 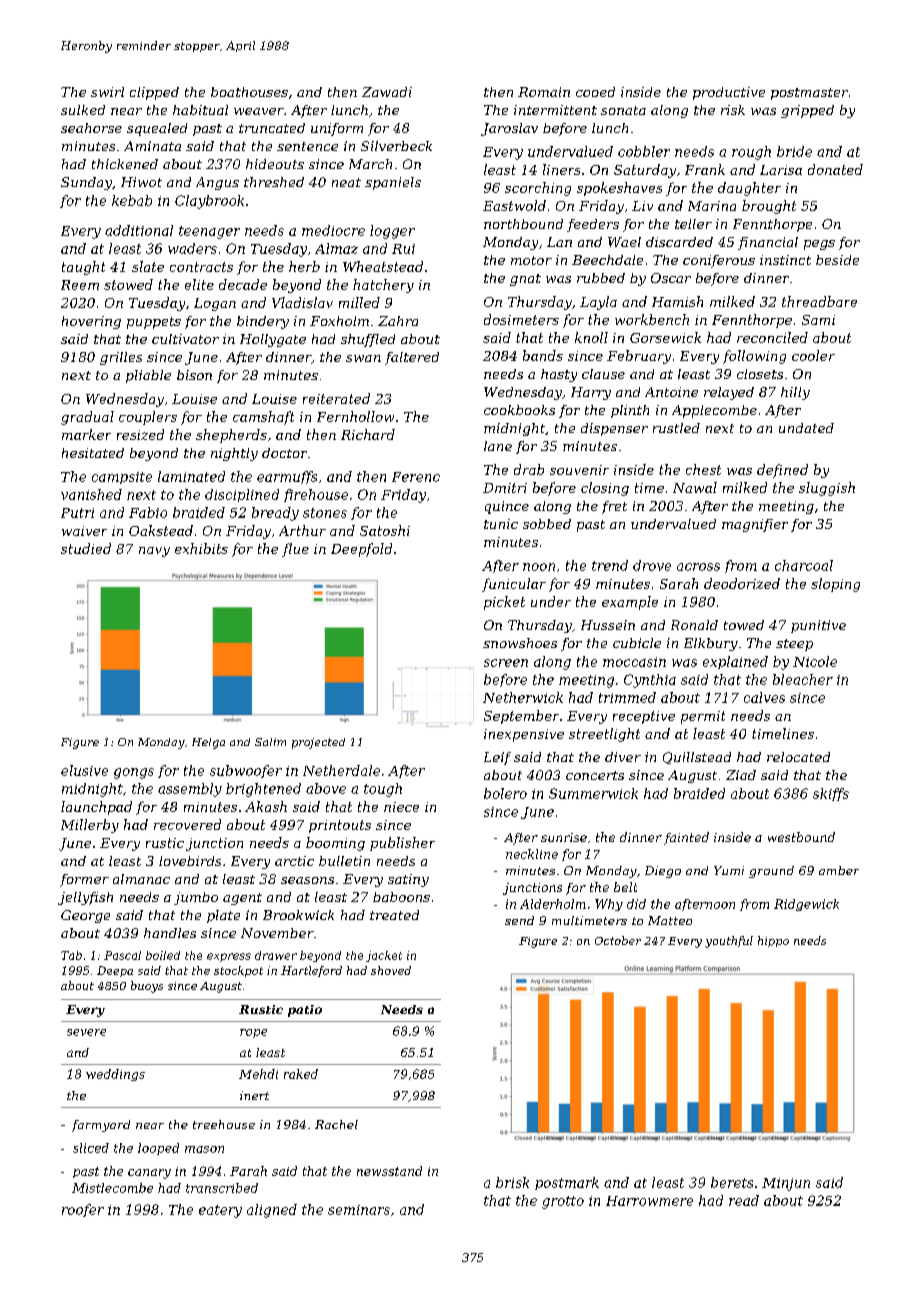 I want to click on Romain, so click(x=544, y=92).
